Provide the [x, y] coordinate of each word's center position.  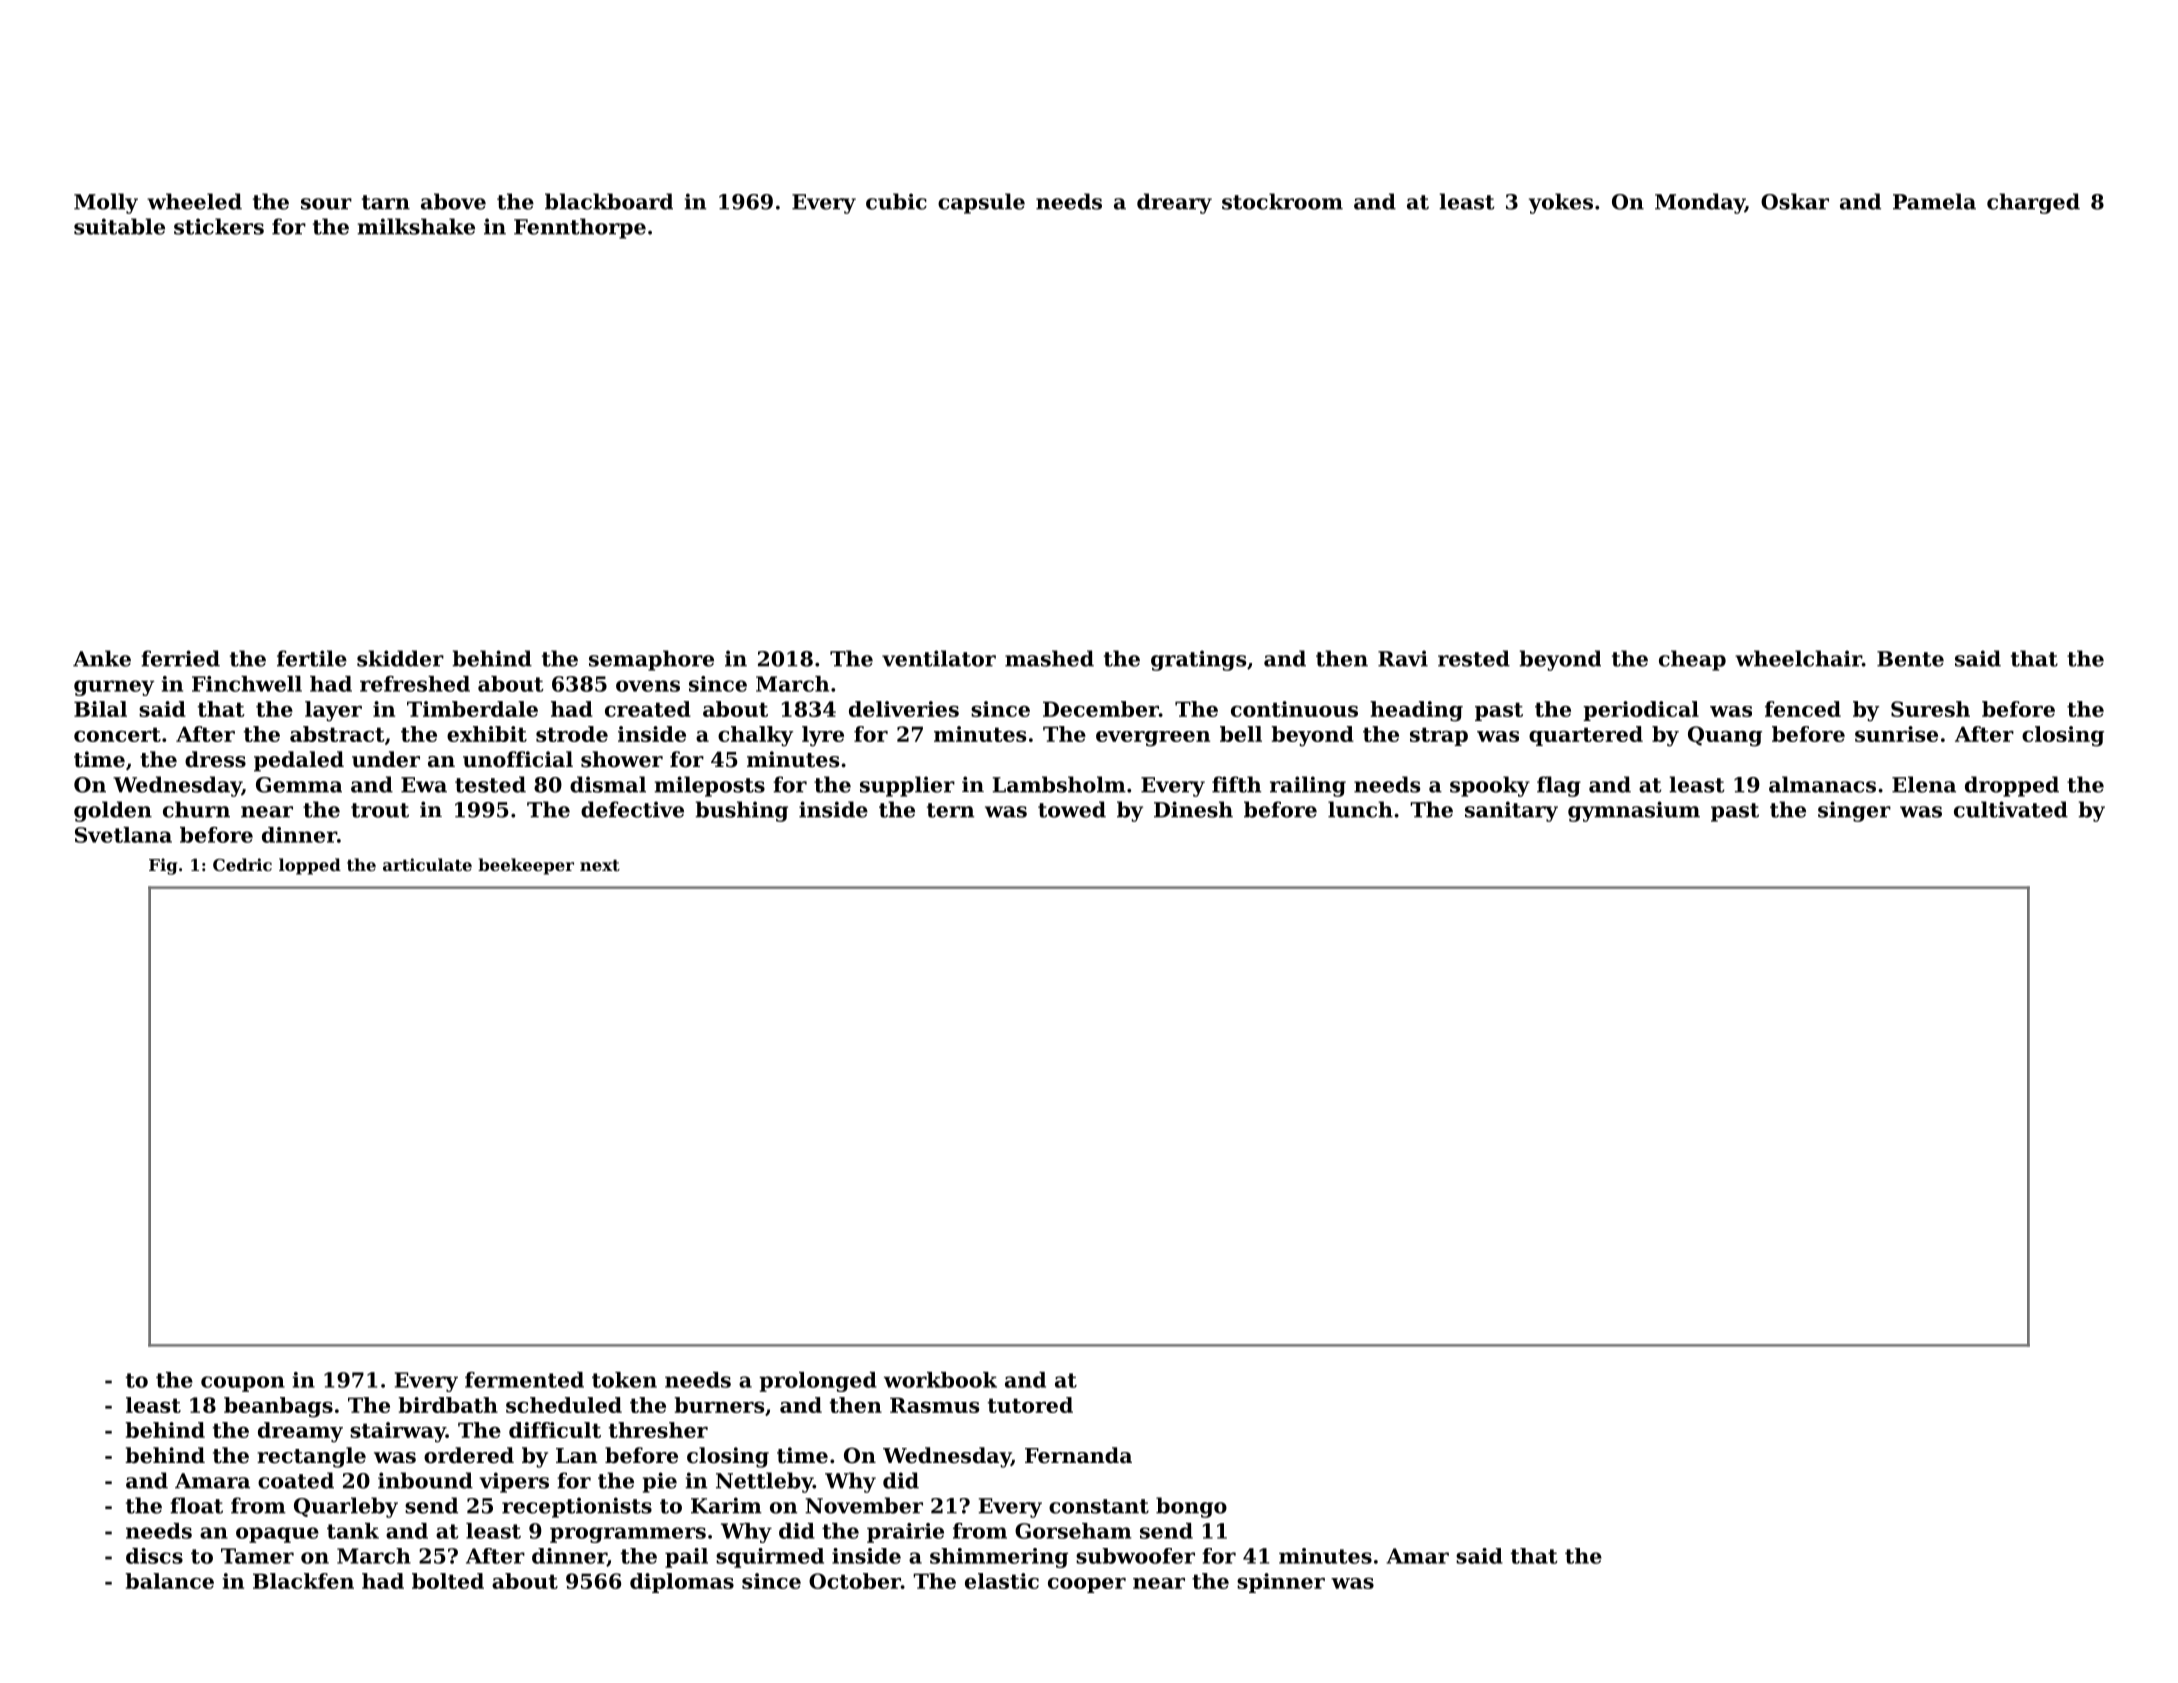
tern [951, 810]
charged [2033, 203]
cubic [896, 201]
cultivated [2011, 809]
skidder [400, 658]
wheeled [194, 201]
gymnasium [1634, 811]
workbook [940, 1380]
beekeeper [526, 866]
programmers [628, 1535]
